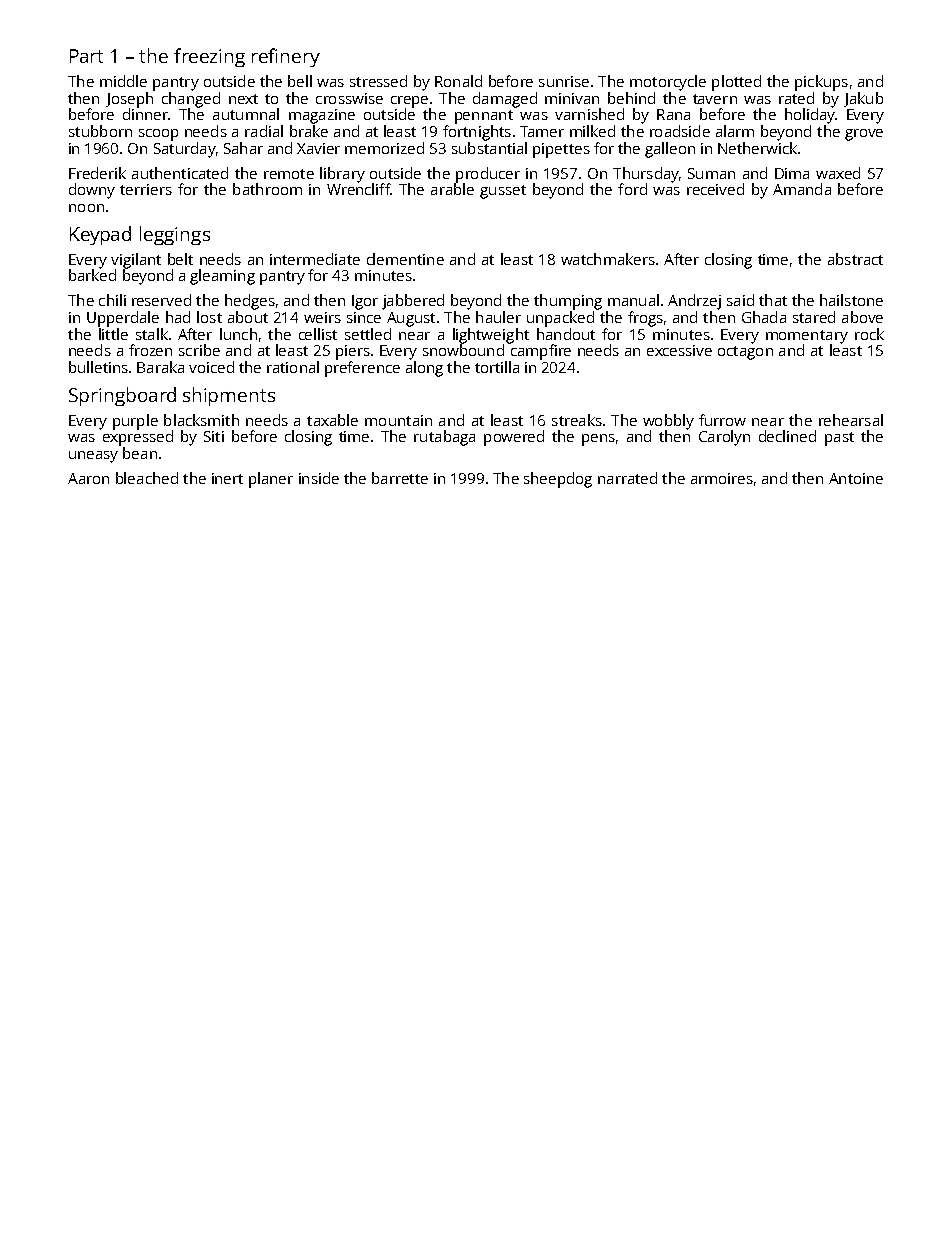 The width and height of the screenshot is (952, 1233). What do you see at coordinates (332, 420) in the screenshot?
I see `taxable` at bounding box center [332, 420].
